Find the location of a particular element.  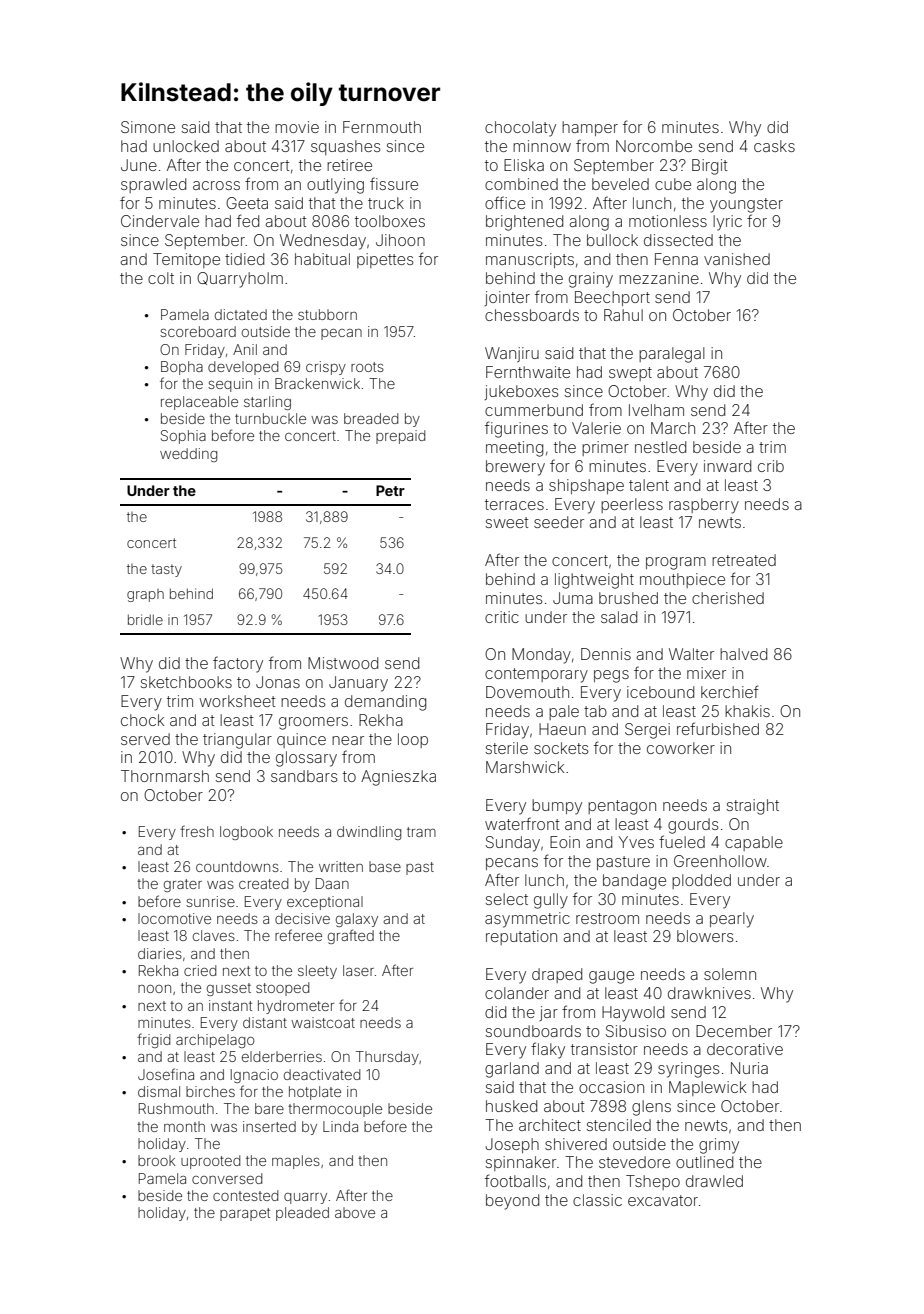

parapet is located at coordinates (245, 1214).
